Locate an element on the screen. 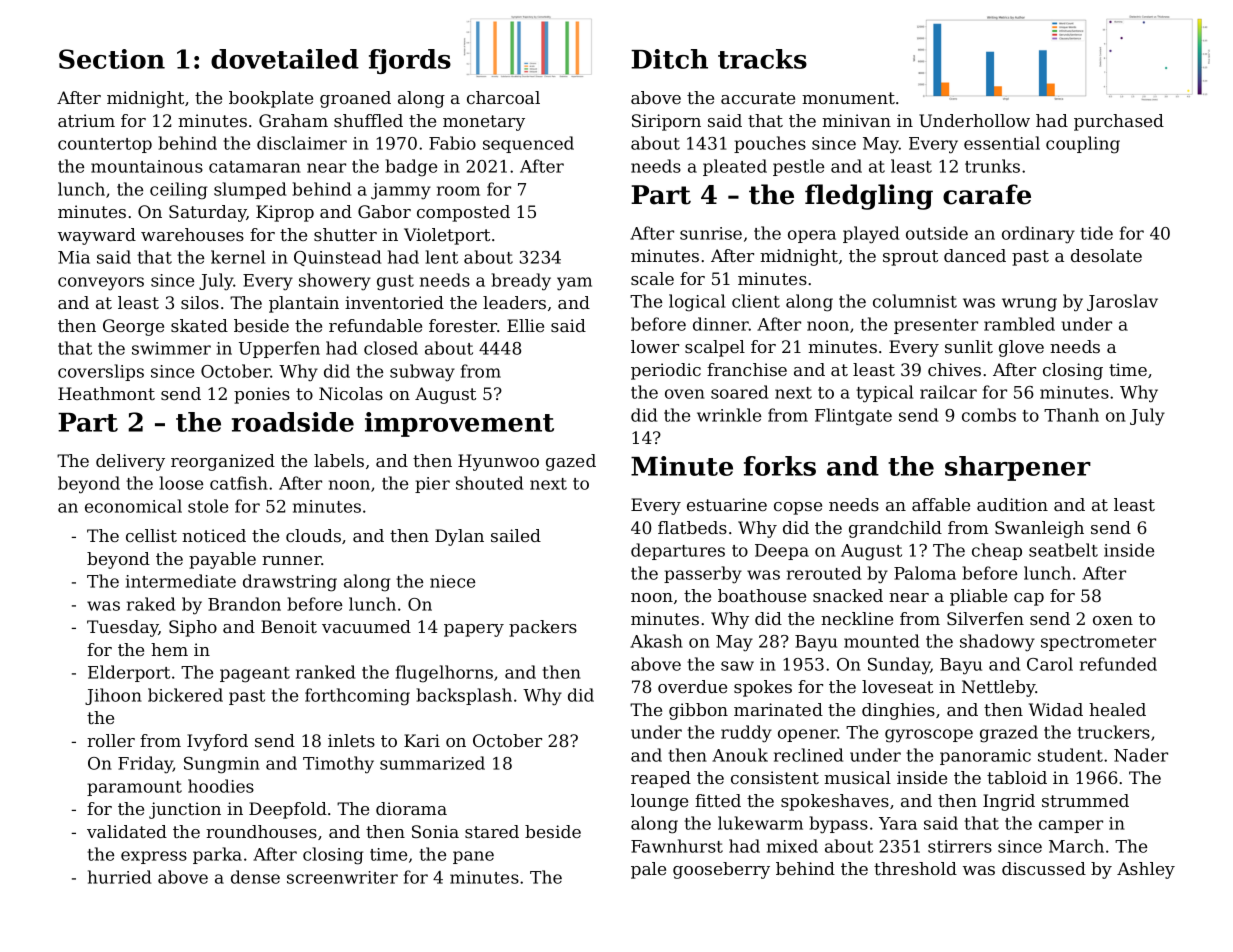 The height and width of the screenshot is (952, 1233). catfish is located at coordinates (239, 483).
